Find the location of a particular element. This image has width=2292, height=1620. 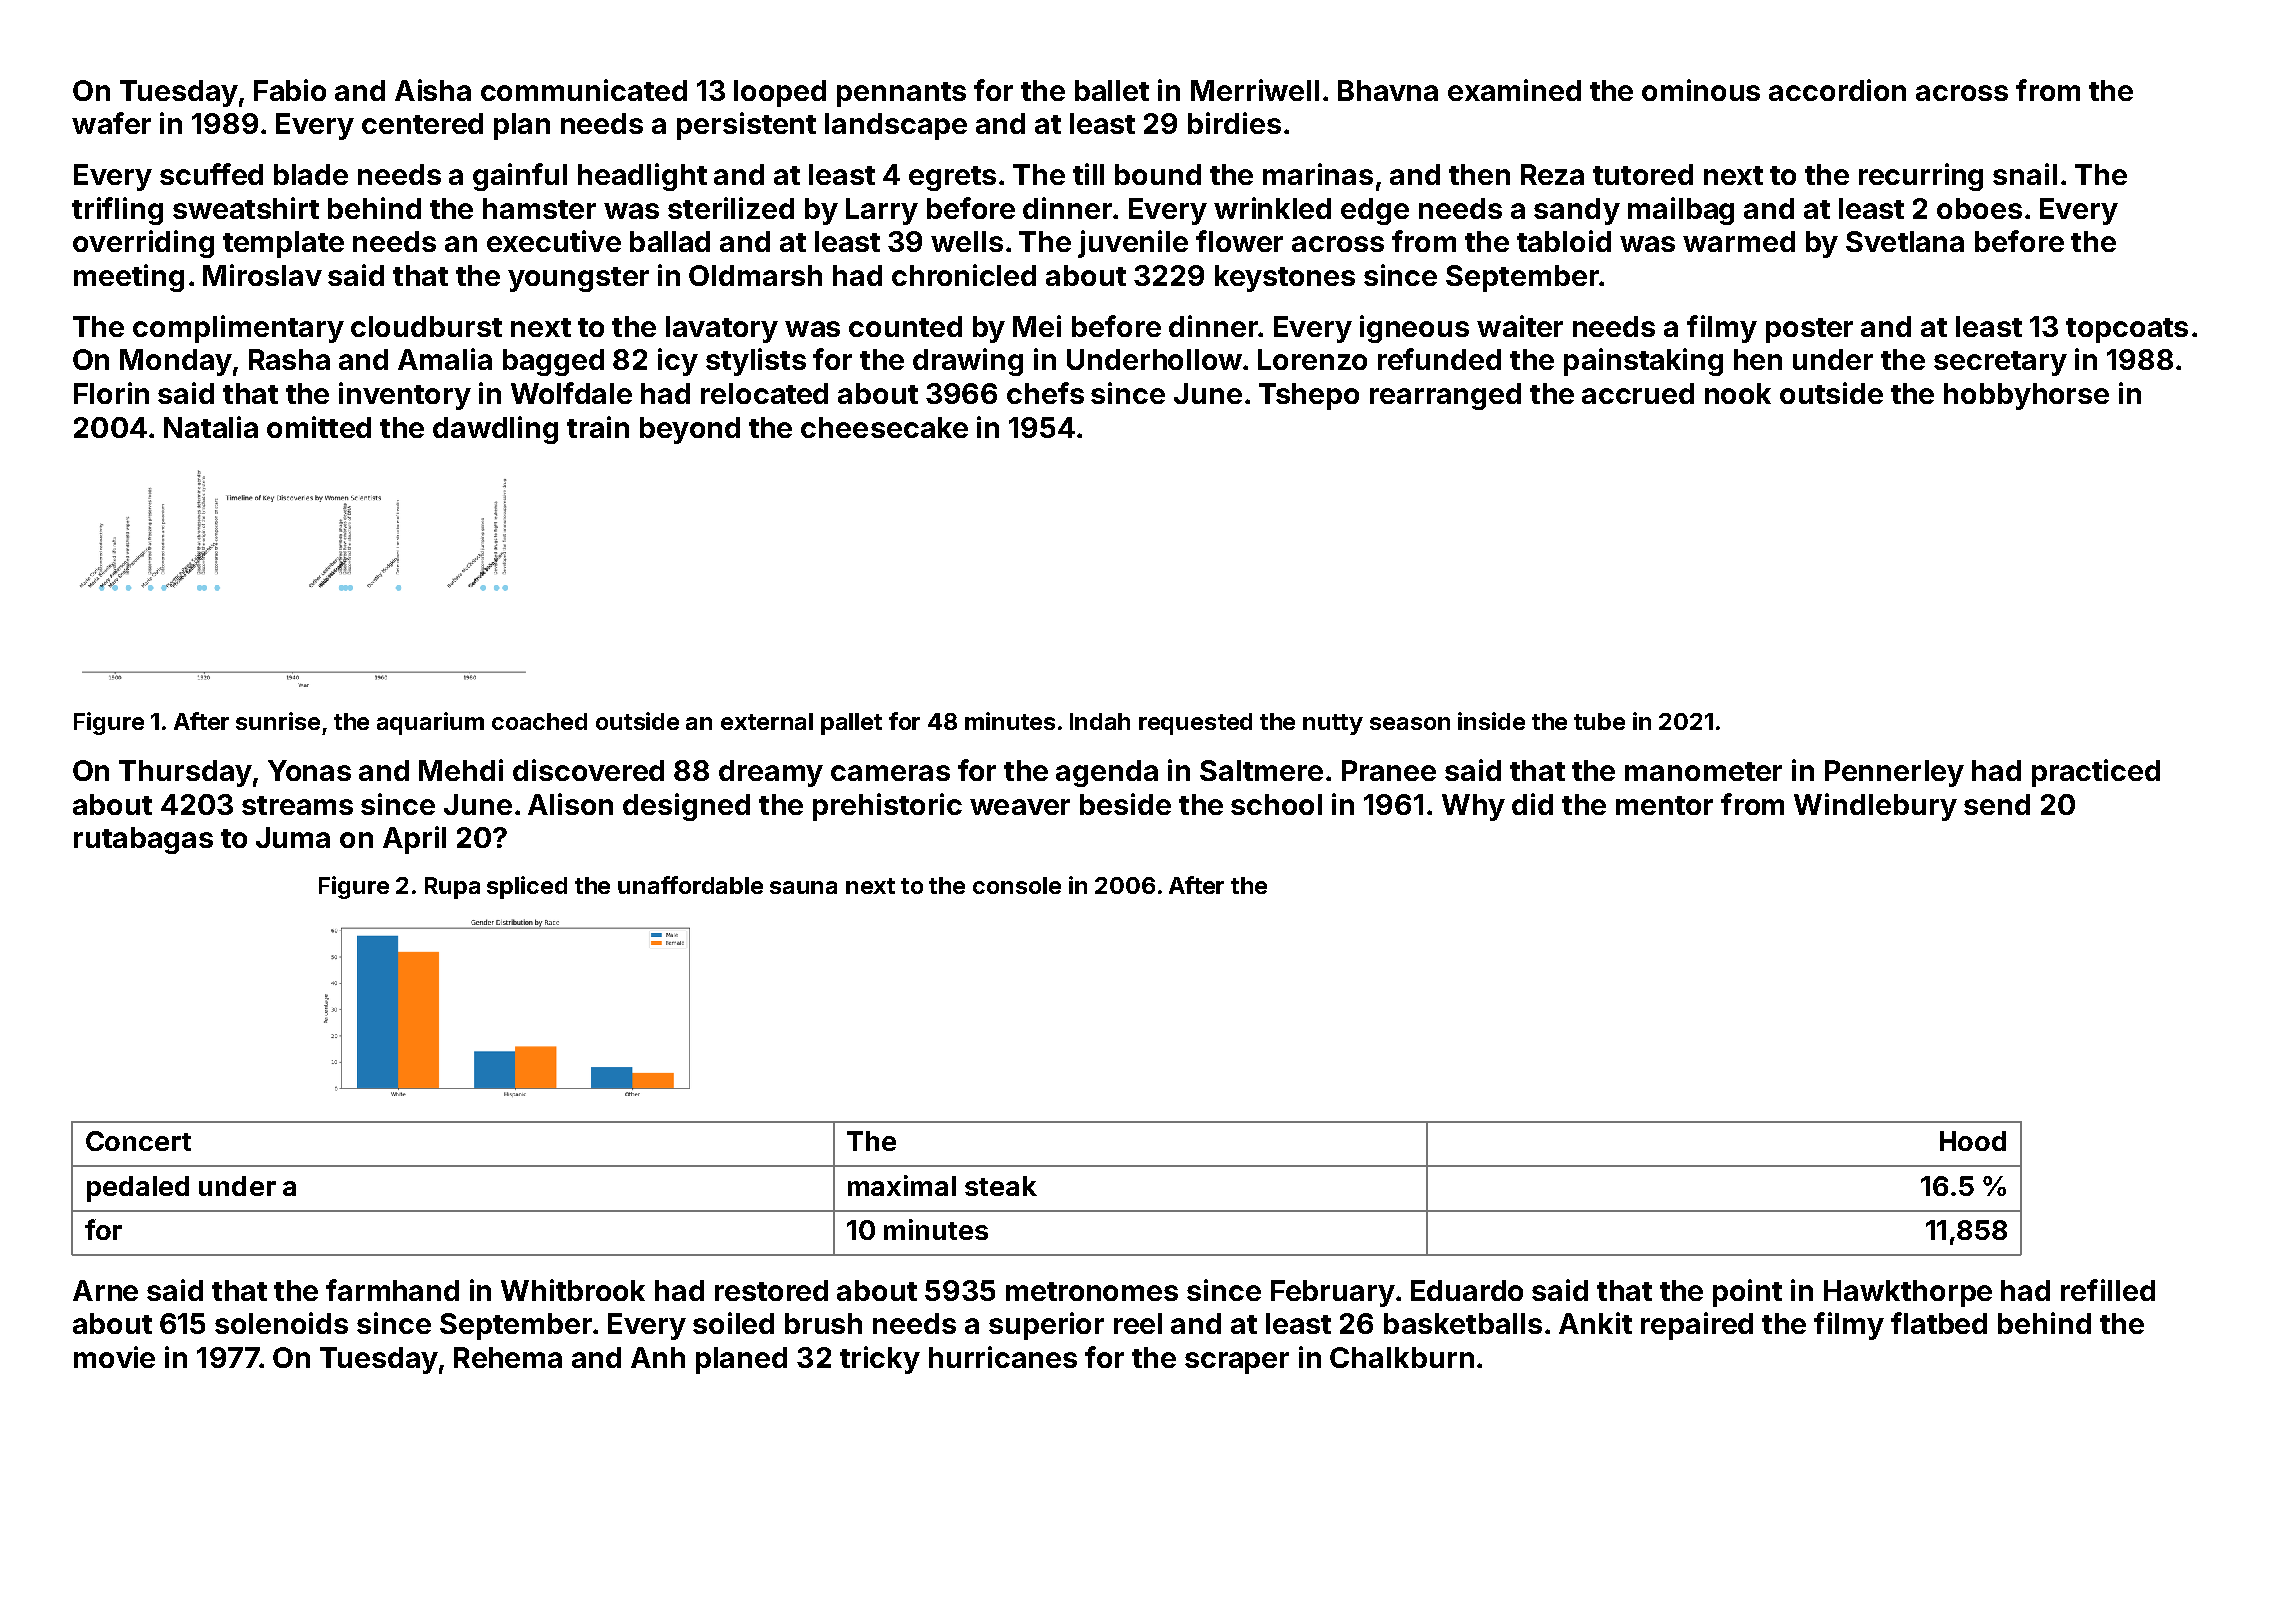

Concert is located at coordinates (138, 1141).
